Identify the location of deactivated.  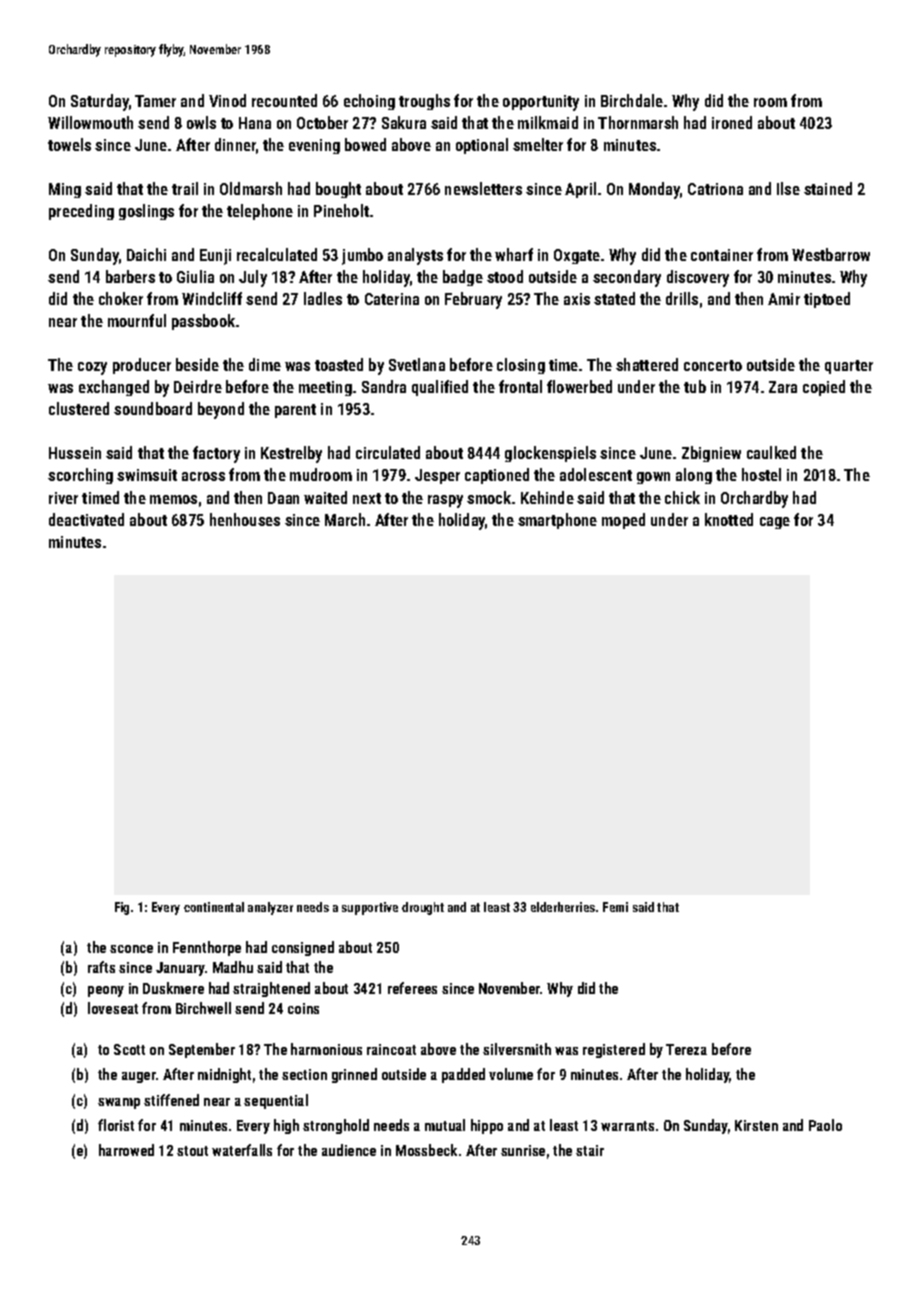
(86, 519).
